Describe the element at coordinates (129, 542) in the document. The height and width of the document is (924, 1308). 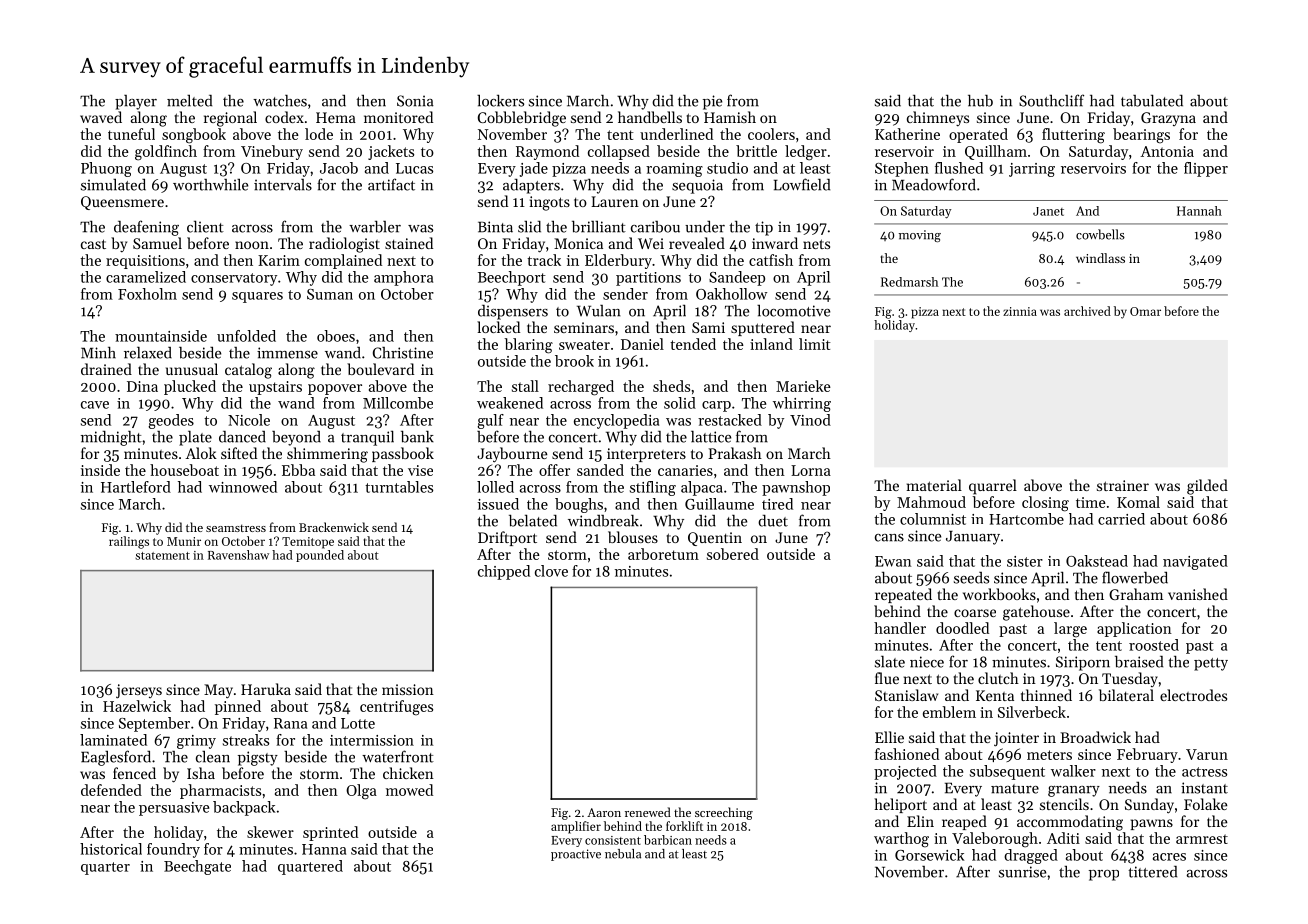
I see `railings` at that location.
